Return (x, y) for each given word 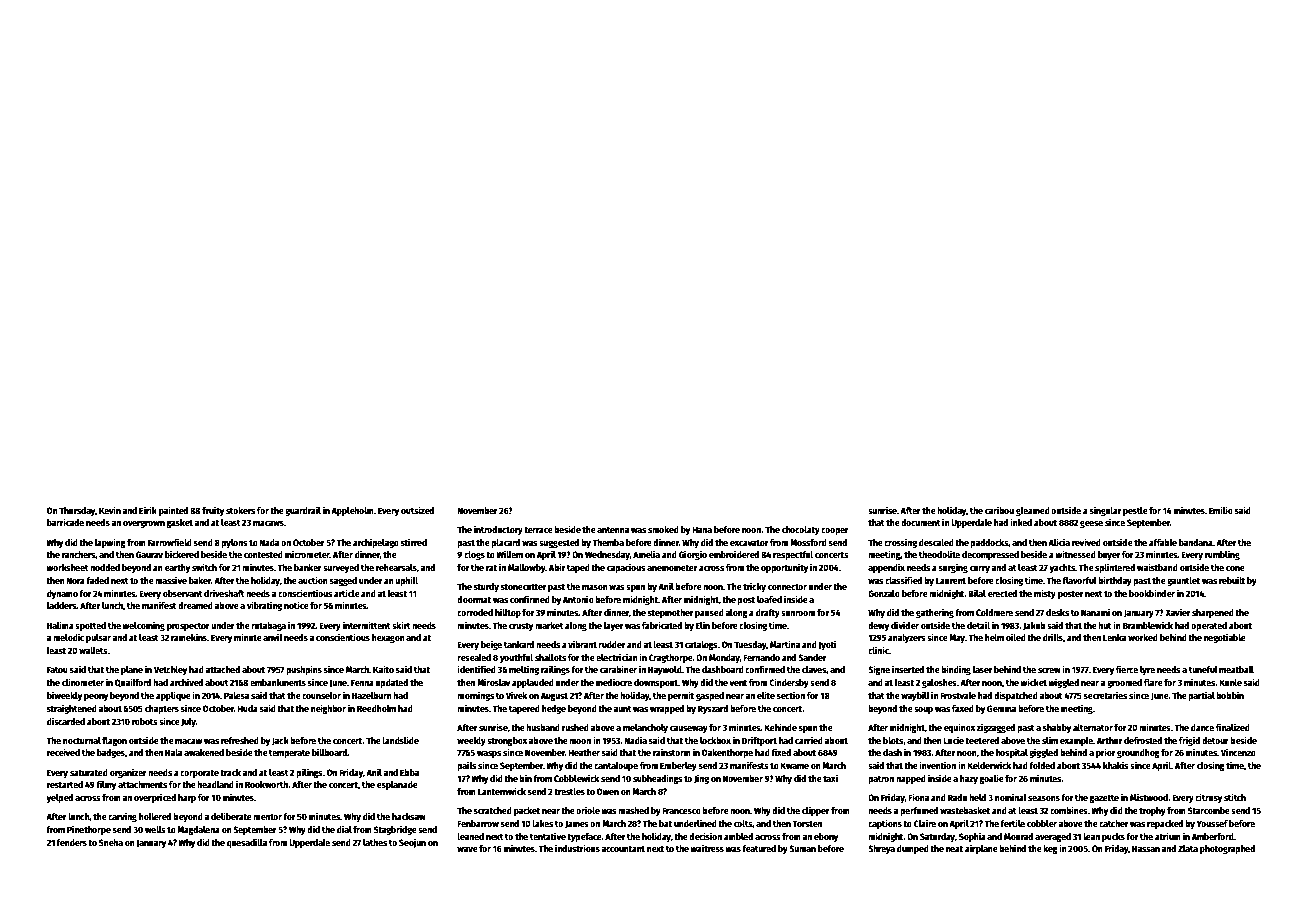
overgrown (144, 524)
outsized (417, 510)
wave (467, 849)
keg (1050, 849)
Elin (703, 625)
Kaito (383, 669)
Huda (247, 708)
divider (905, 625)
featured (759, 848)
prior (1105, 753)
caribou (999, 510)
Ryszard (713, 709)
